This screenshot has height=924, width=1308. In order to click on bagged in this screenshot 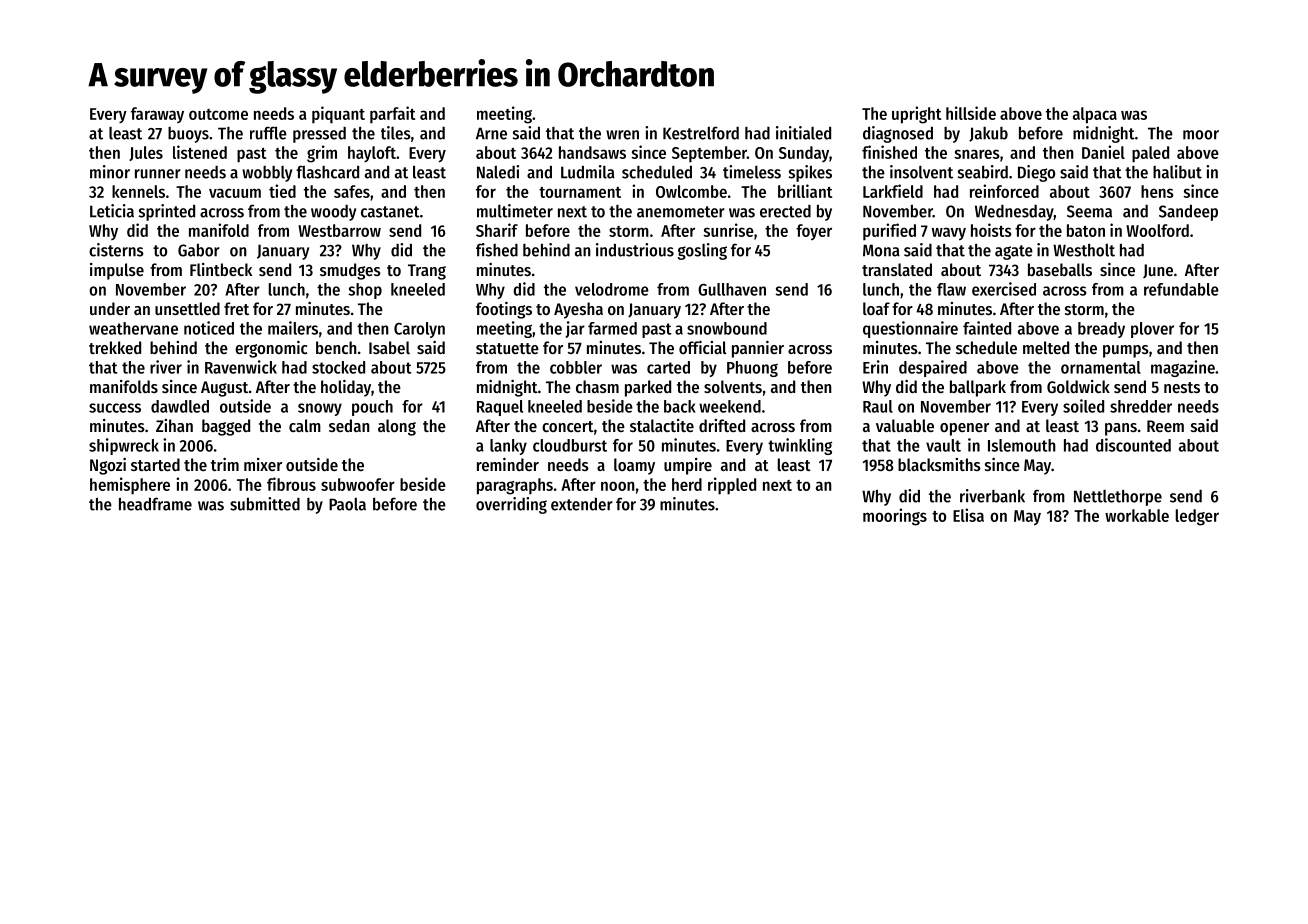, I will do `click(226, 427)`.
